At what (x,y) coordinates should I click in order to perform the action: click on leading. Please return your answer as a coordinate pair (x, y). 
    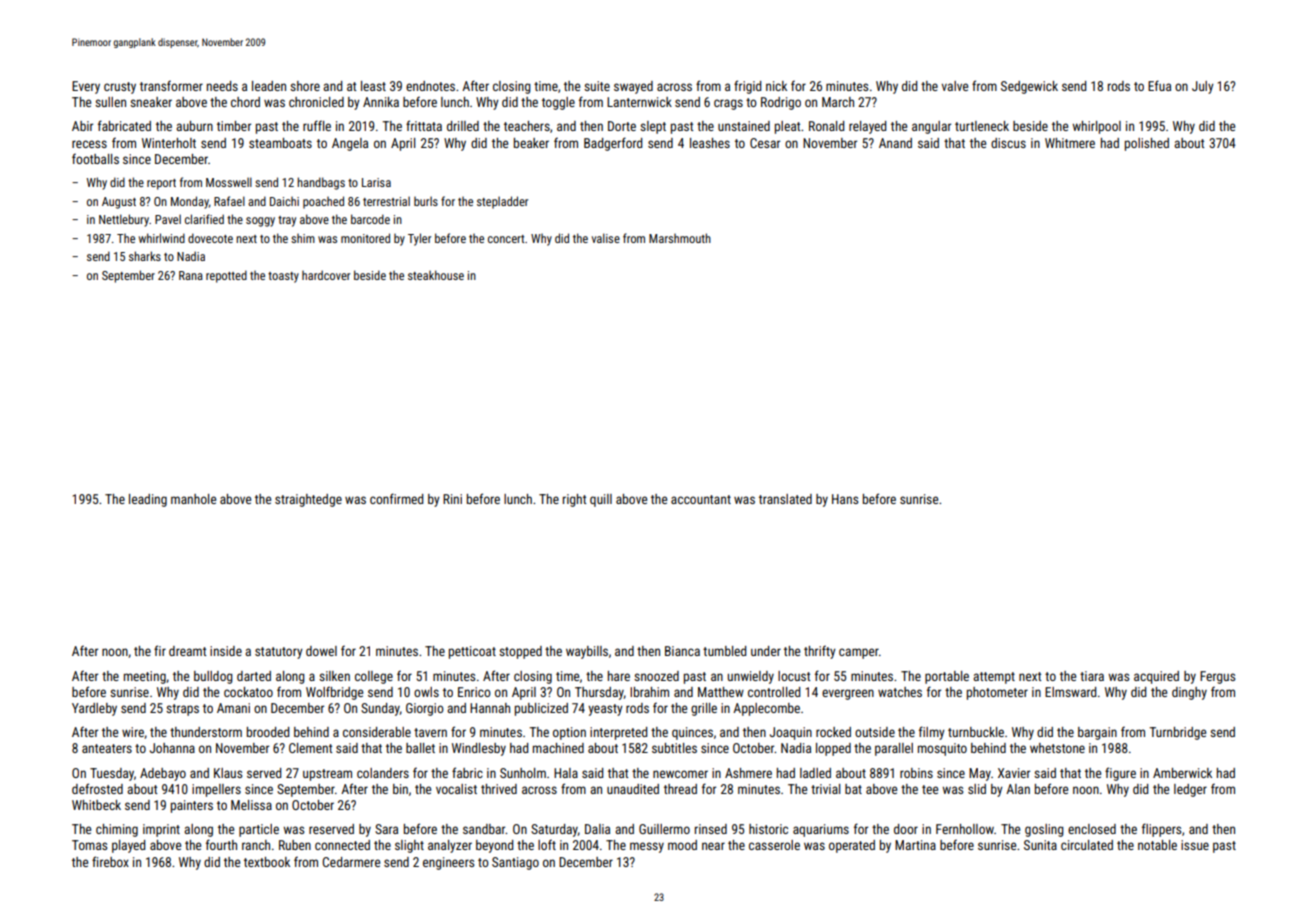
    Looking at the image, I should click on (148, 500).
